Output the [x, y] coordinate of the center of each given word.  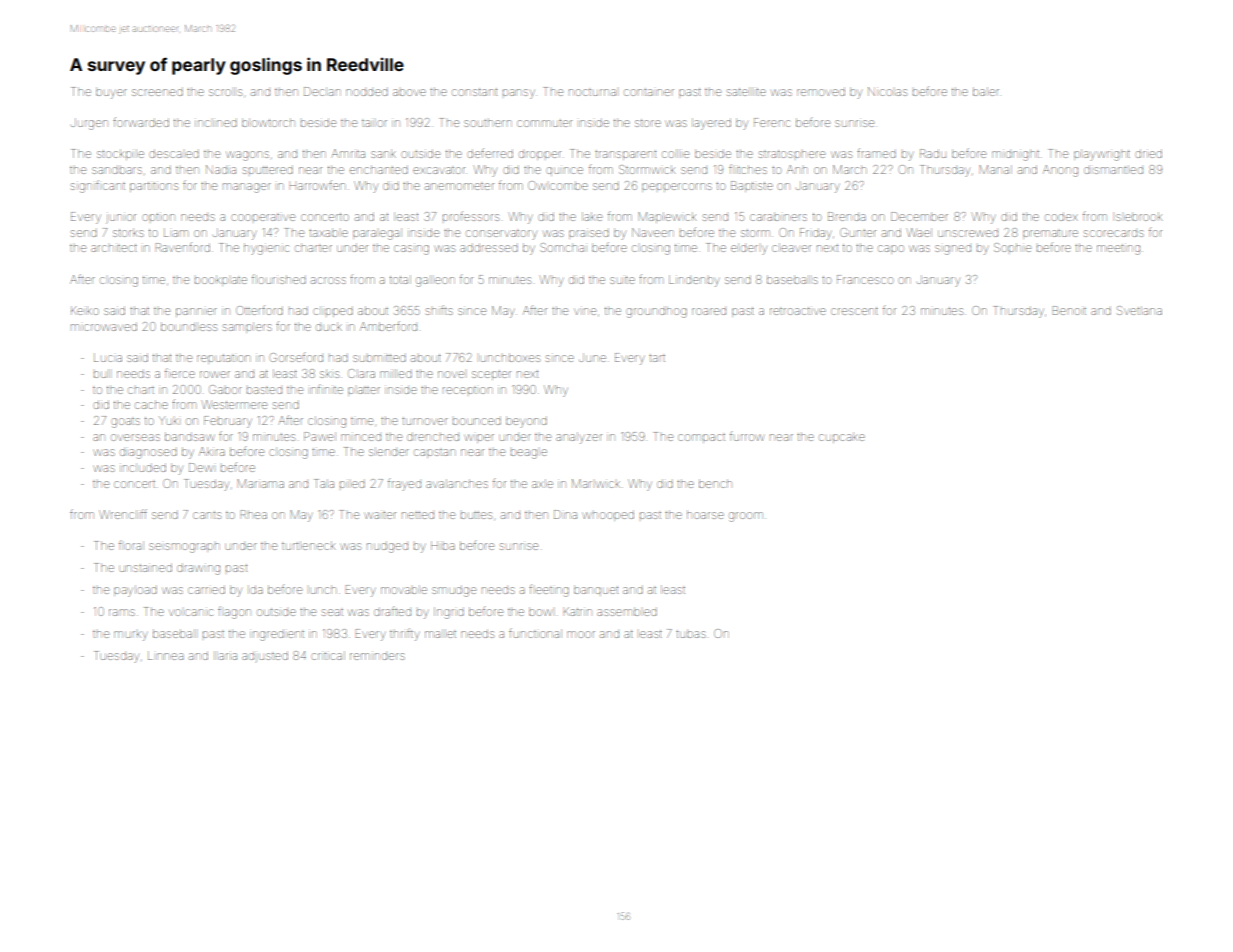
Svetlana [1139, 310]
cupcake [842, 437]
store [648, 123]
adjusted [265, 656]
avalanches [457, 483]
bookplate [221, 280]
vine [585, 311]
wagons [247, 156]
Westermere [234, 404]
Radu [933, 153]
